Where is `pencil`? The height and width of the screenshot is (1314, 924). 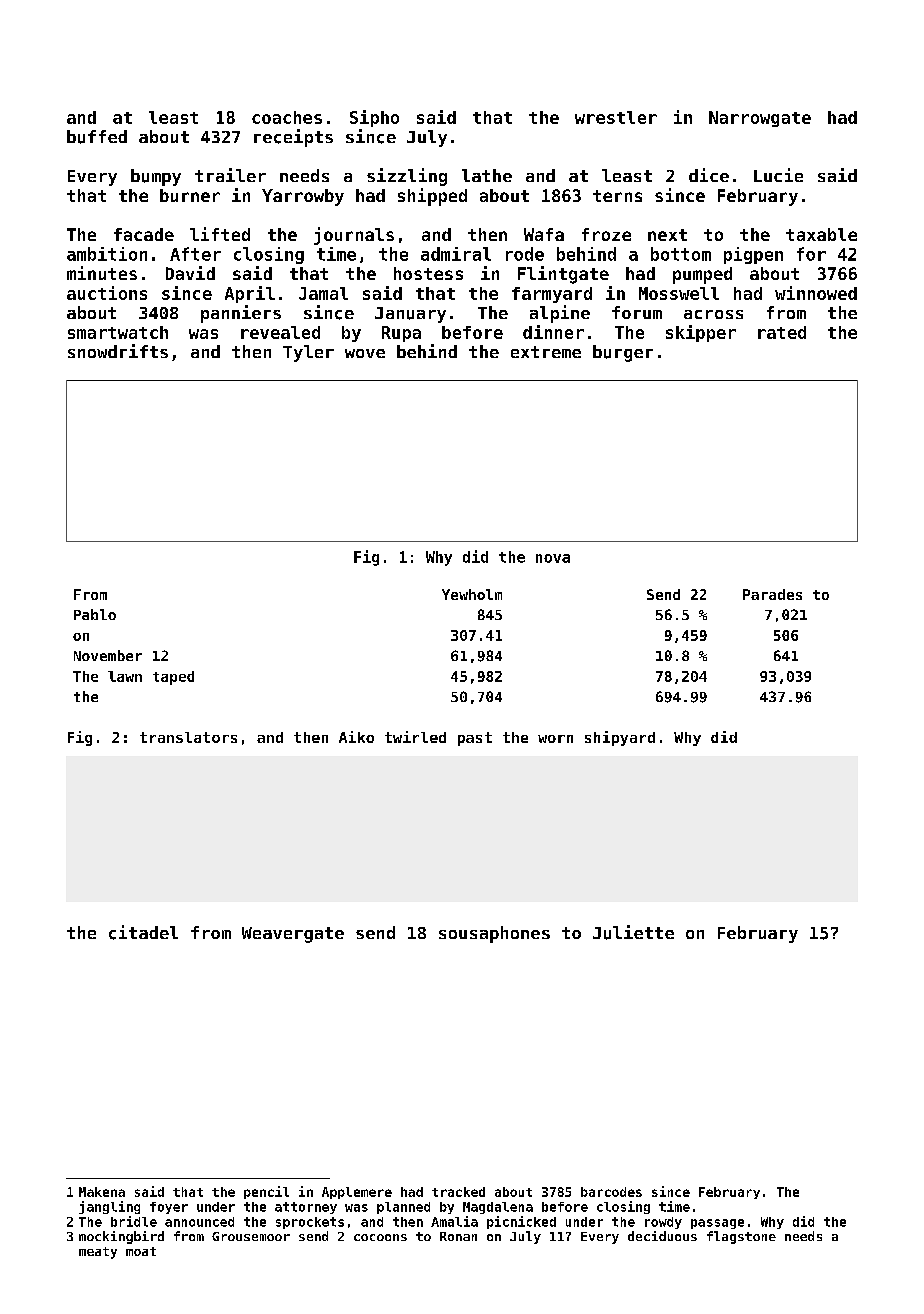 pencil is located at coordinates (266, 1192).
